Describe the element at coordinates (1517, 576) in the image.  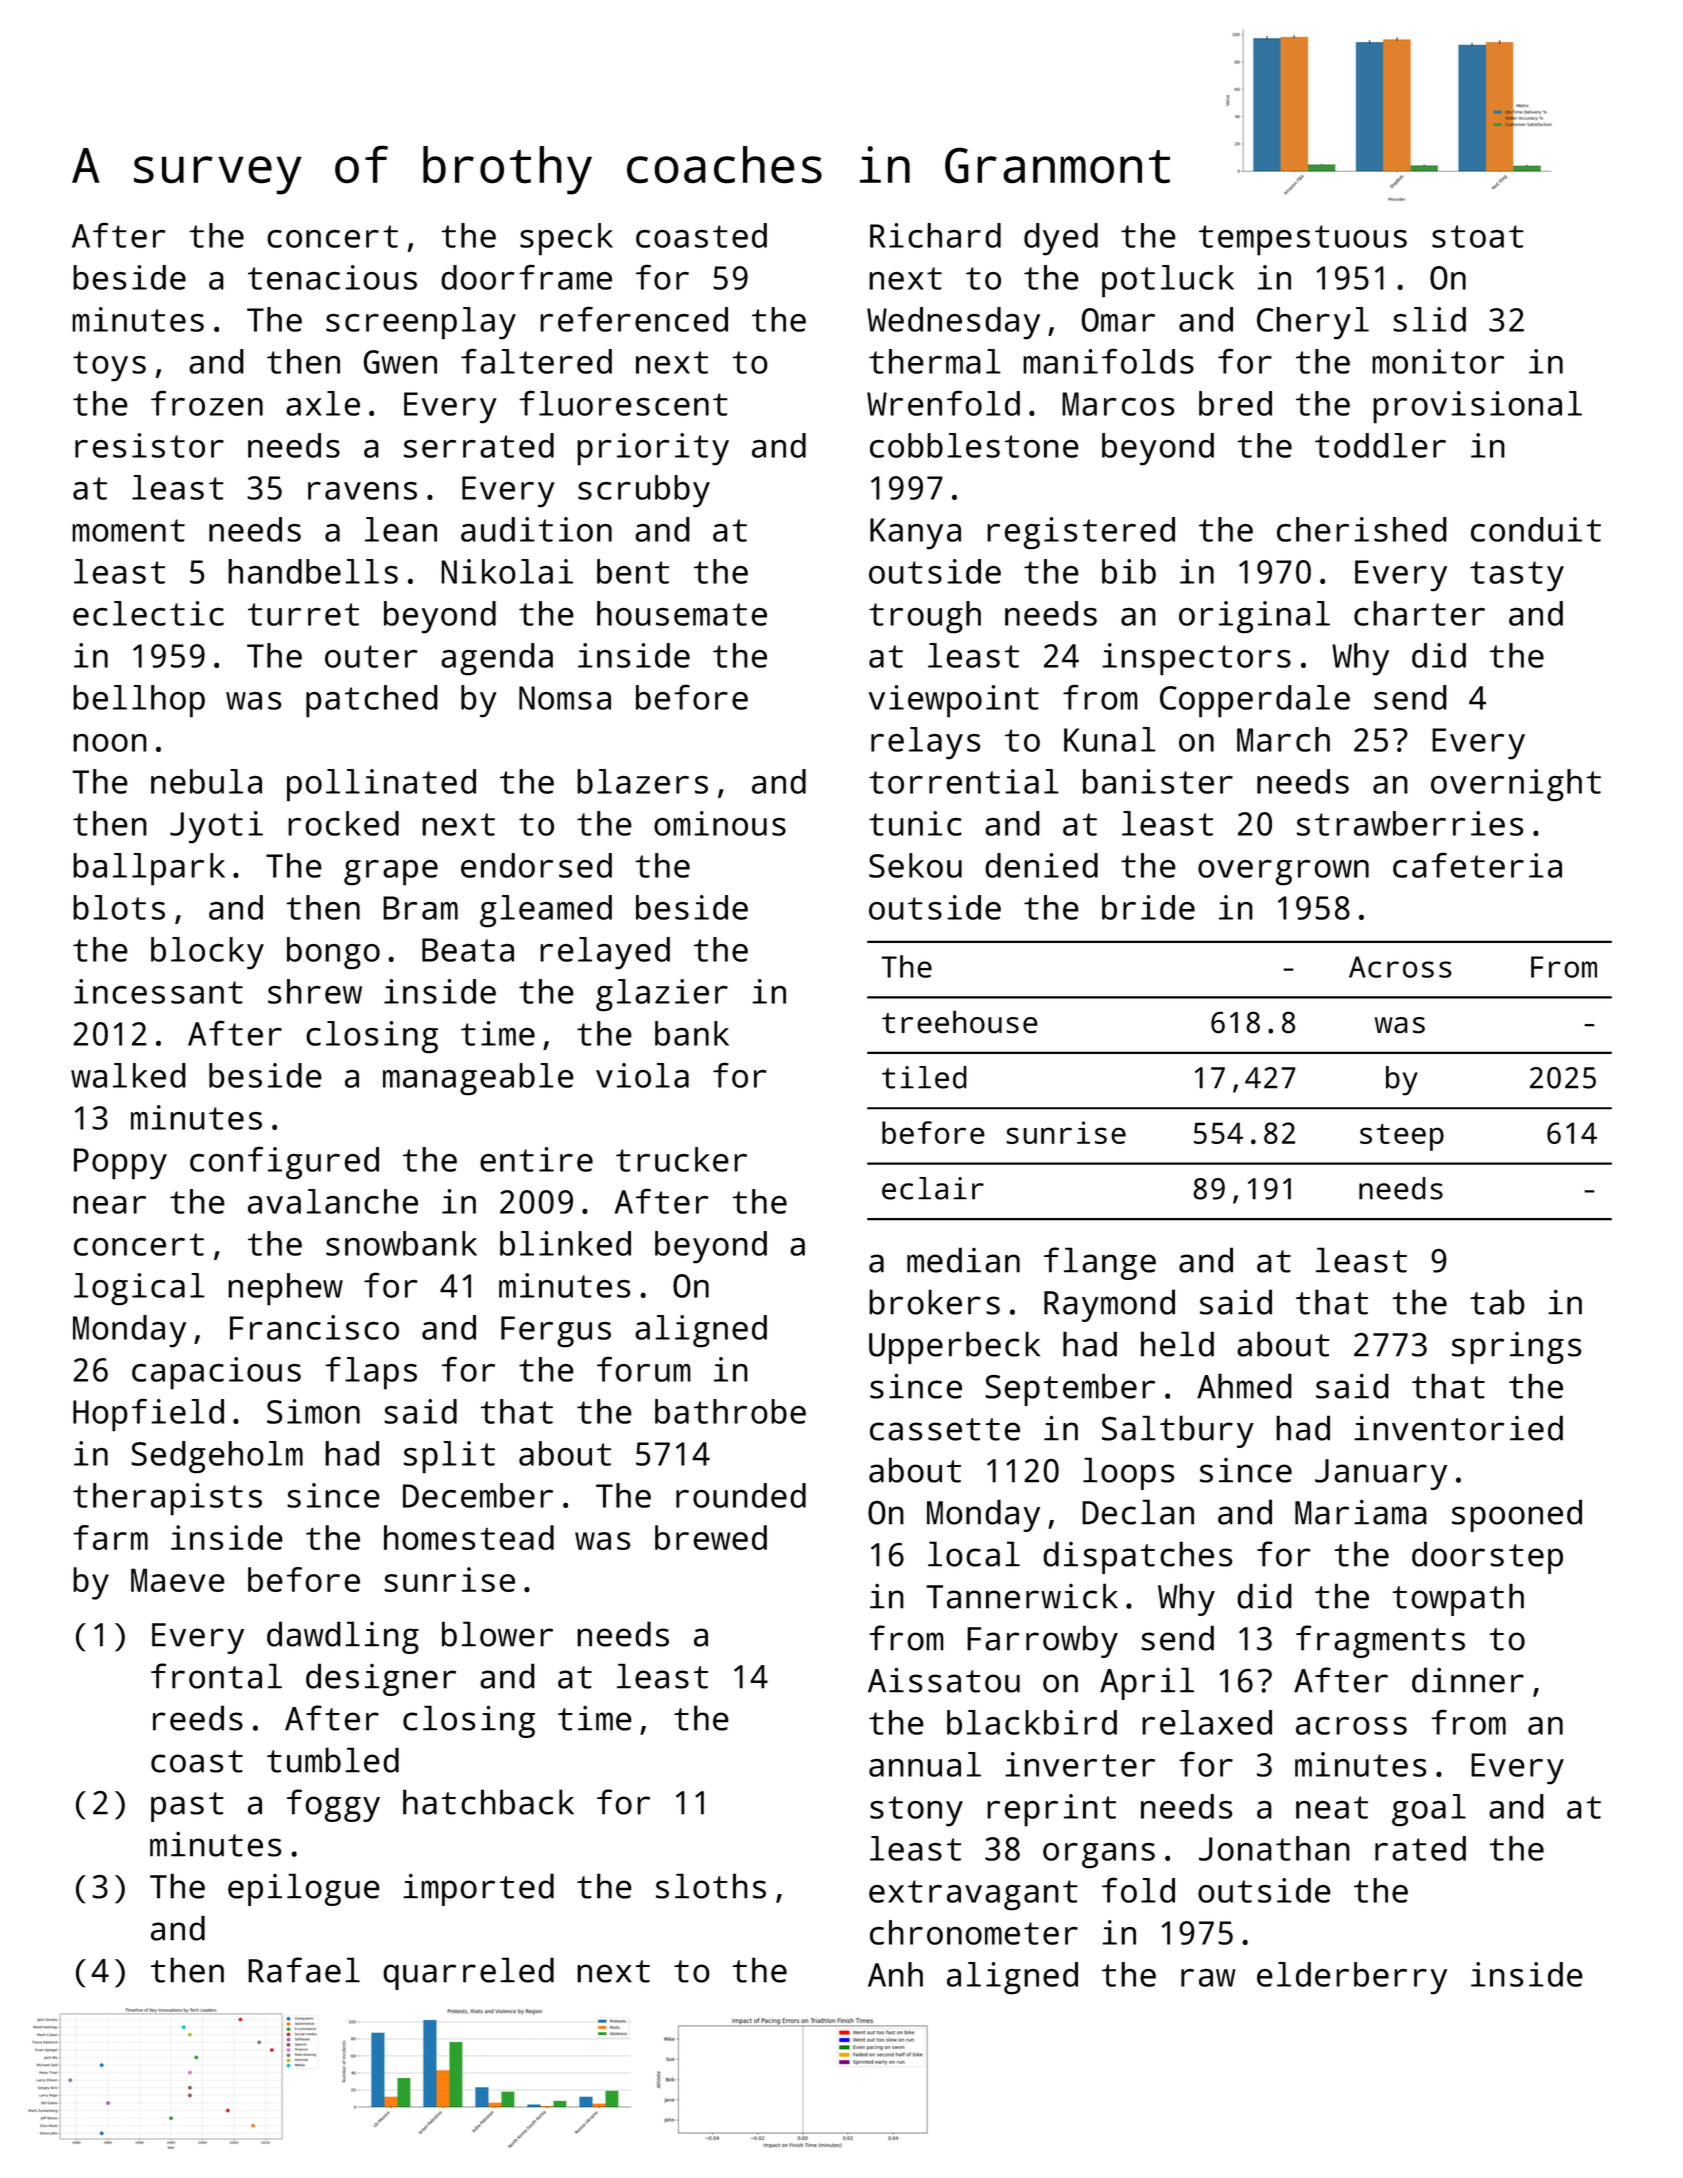
I see `tasty` at that location.
